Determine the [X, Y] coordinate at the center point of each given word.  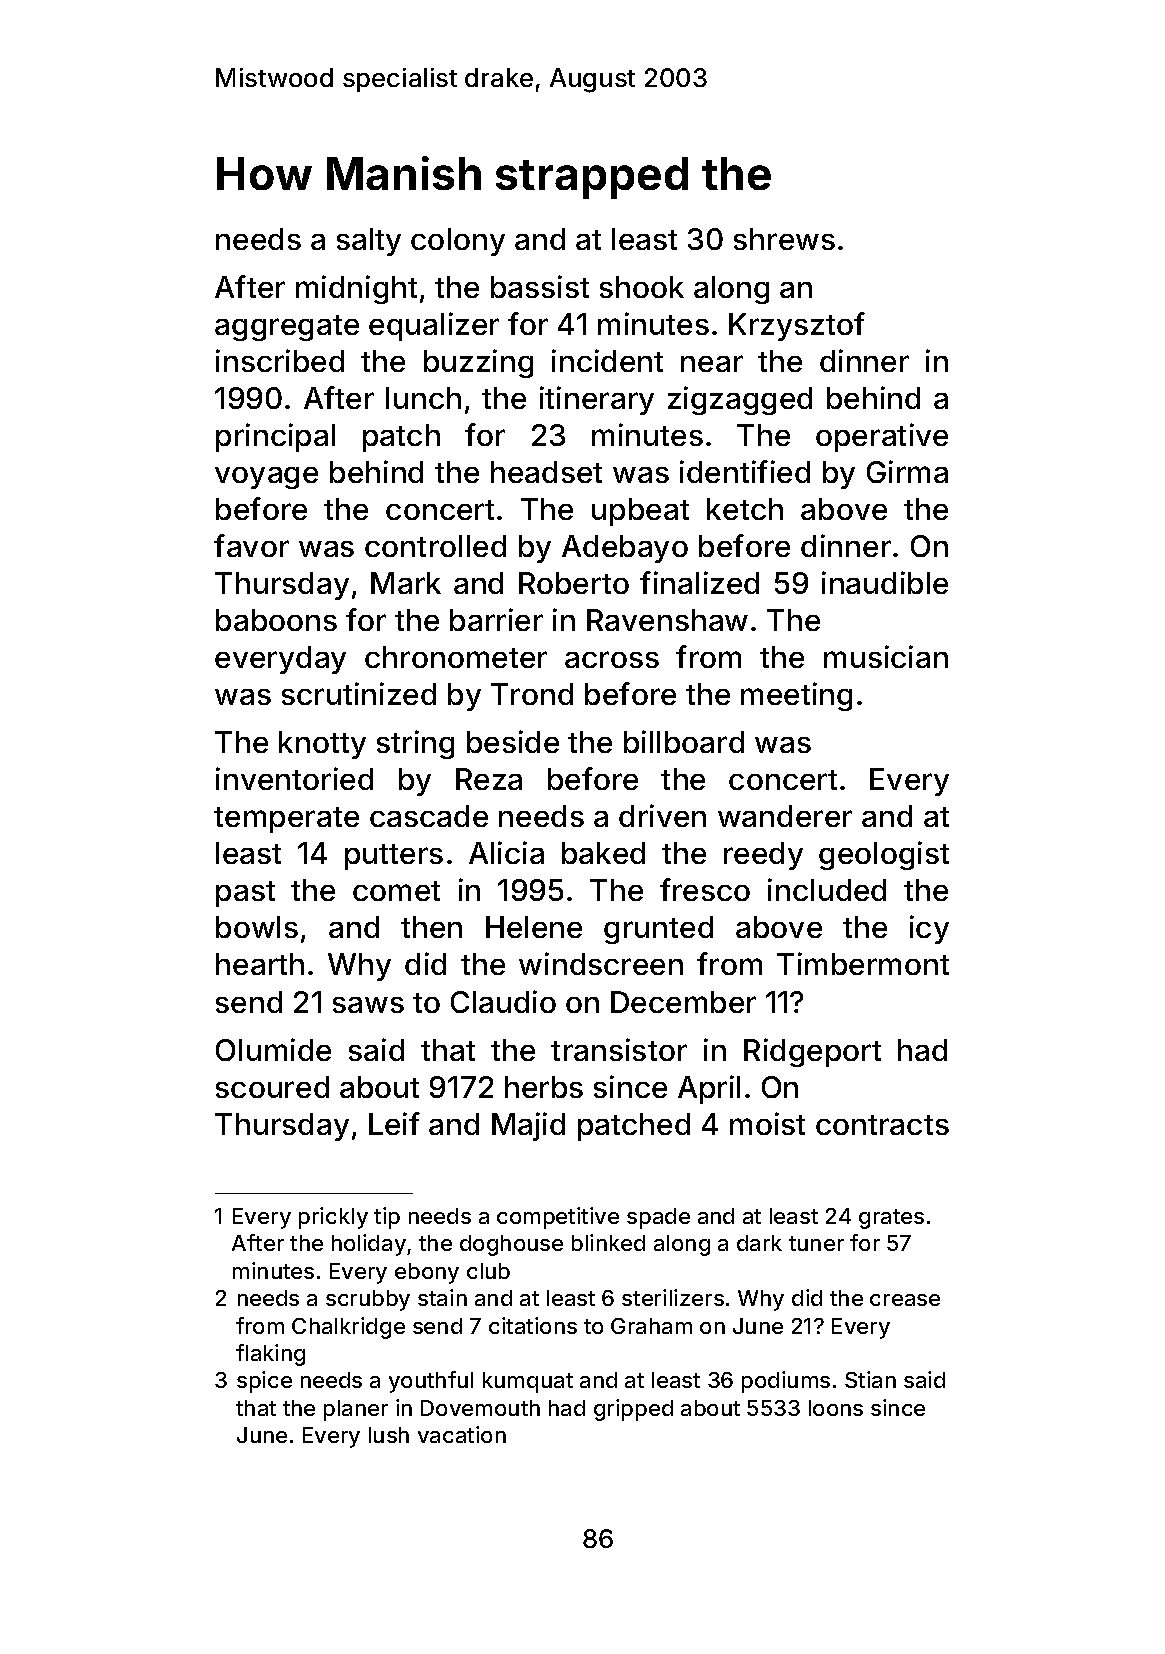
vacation [462, 1434]
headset [546, 472]
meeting [796, 696]
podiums [786, 1382]
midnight [356, 289]
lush [389, 1435]
